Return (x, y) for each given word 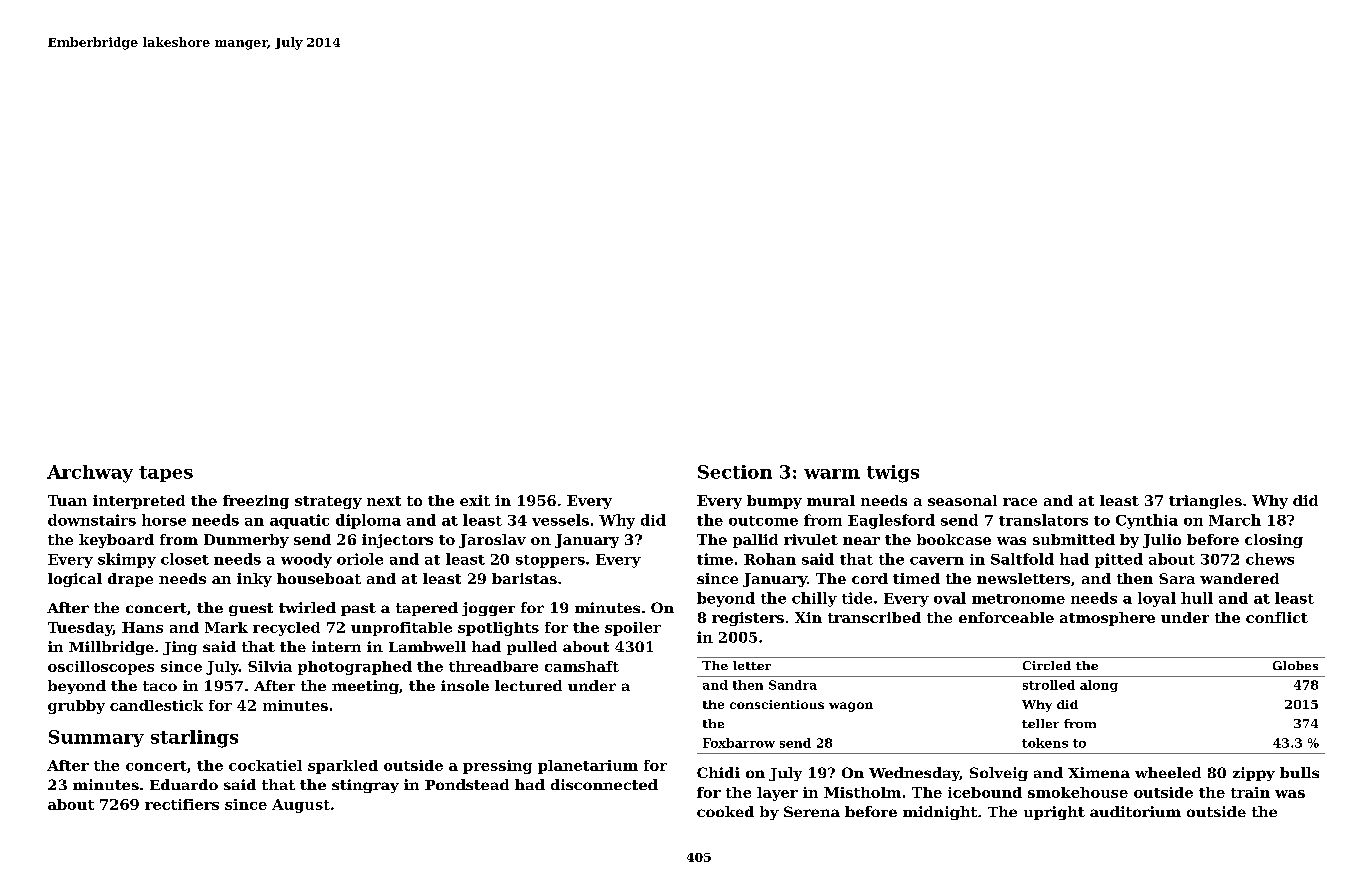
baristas (524, 578)
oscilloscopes (101, 668)
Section (735, 472)
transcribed (874, 617)
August (301, 806)
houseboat (319, 578)
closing (1274, 541)
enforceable (1006, 617)
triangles (1205, 502)
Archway (90, 474)
